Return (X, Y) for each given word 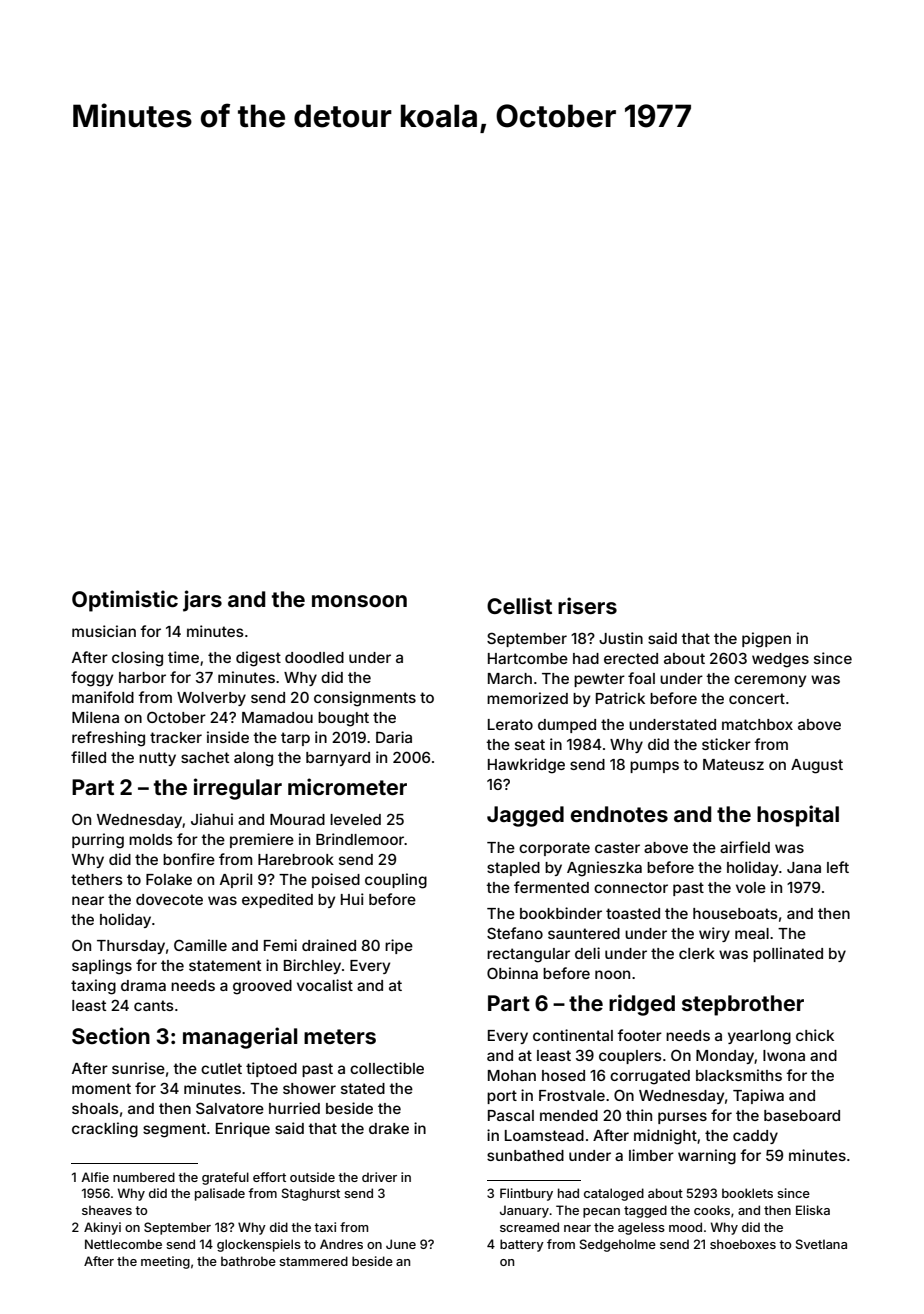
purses (682, 1118)
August (817, 766)
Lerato (510, 724)
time (183, 657)
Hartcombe (528, 658)
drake (389, 1128)
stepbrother (743, 1005)
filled (88, 757)
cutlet (221, 1068)
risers (587, 605)
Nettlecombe (123, 1244)
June (401, 1244)
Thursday (131, 947)
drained (329, 945)
